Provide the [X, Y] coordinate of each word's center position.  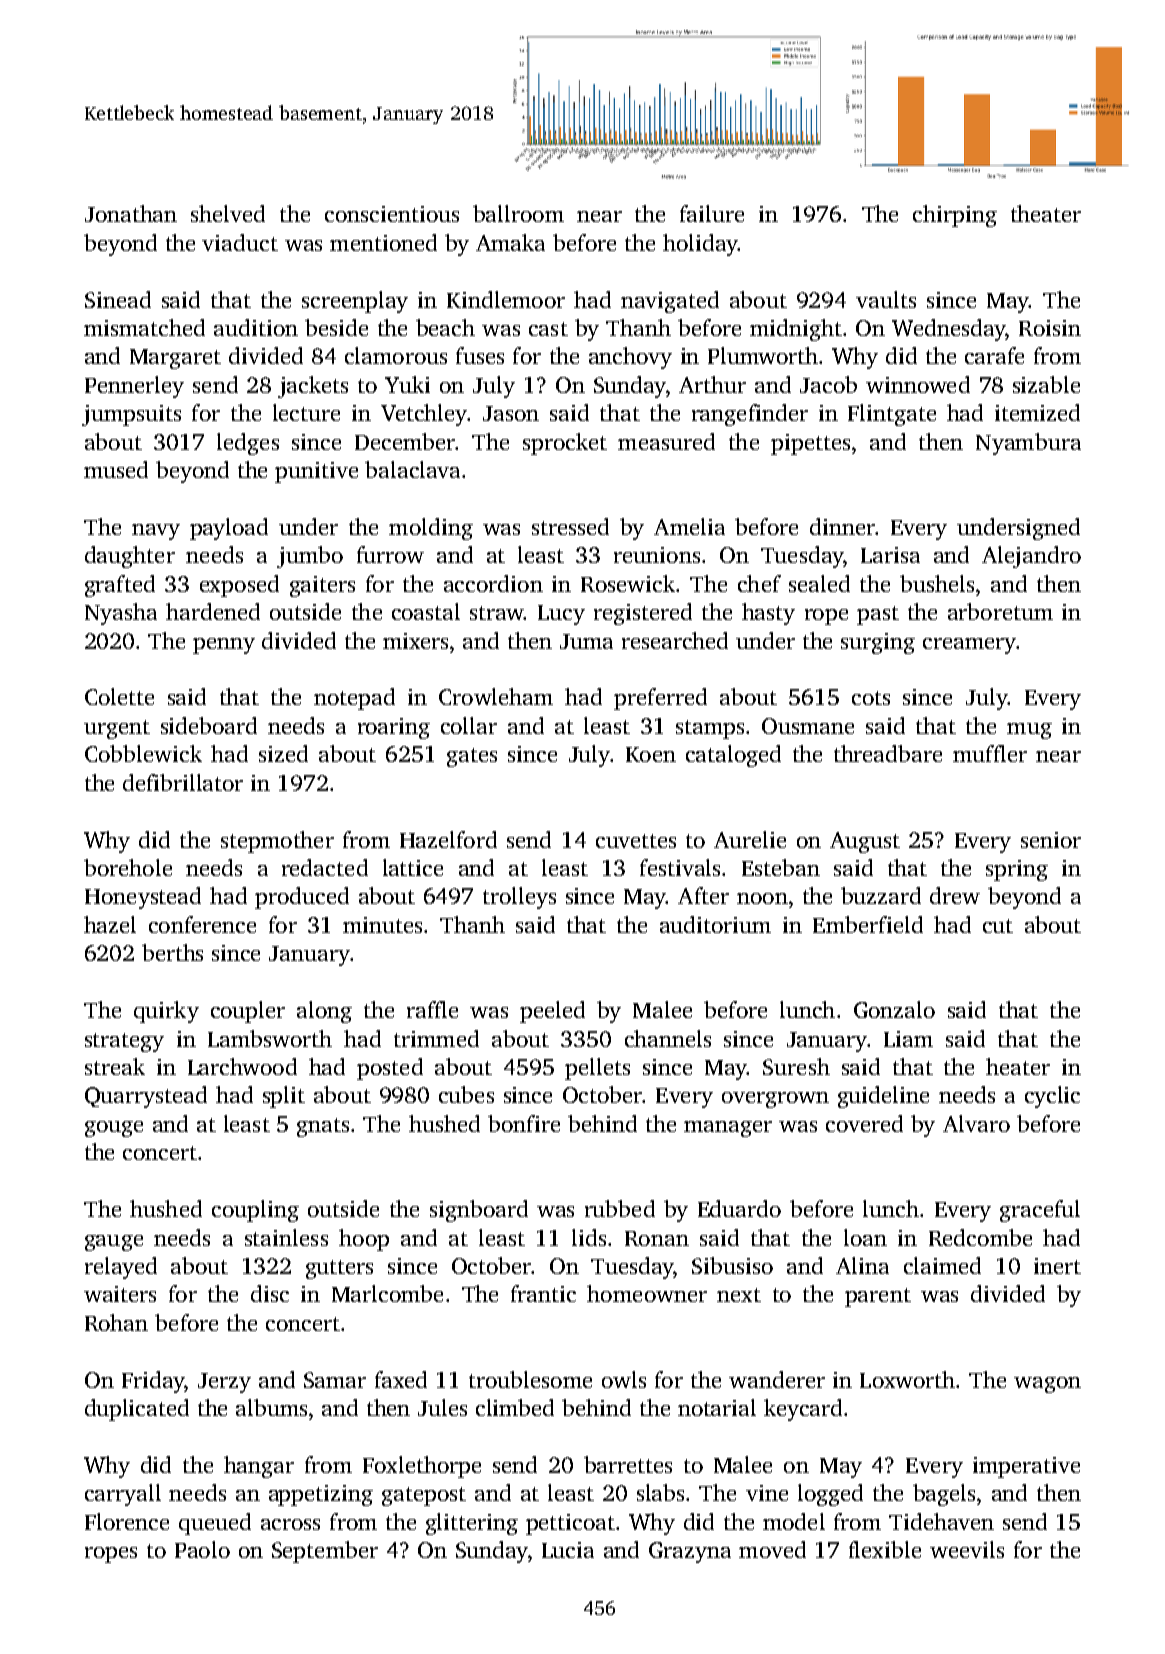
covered [864, 1123]
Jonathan [131, 213]
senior [1051, 840]
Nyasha [121, 614]
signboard [479, 1211]
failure [712, 213]
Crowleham [496, 696]
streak [115, 1066]
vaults [886, 299]
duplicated [137, 1410]
